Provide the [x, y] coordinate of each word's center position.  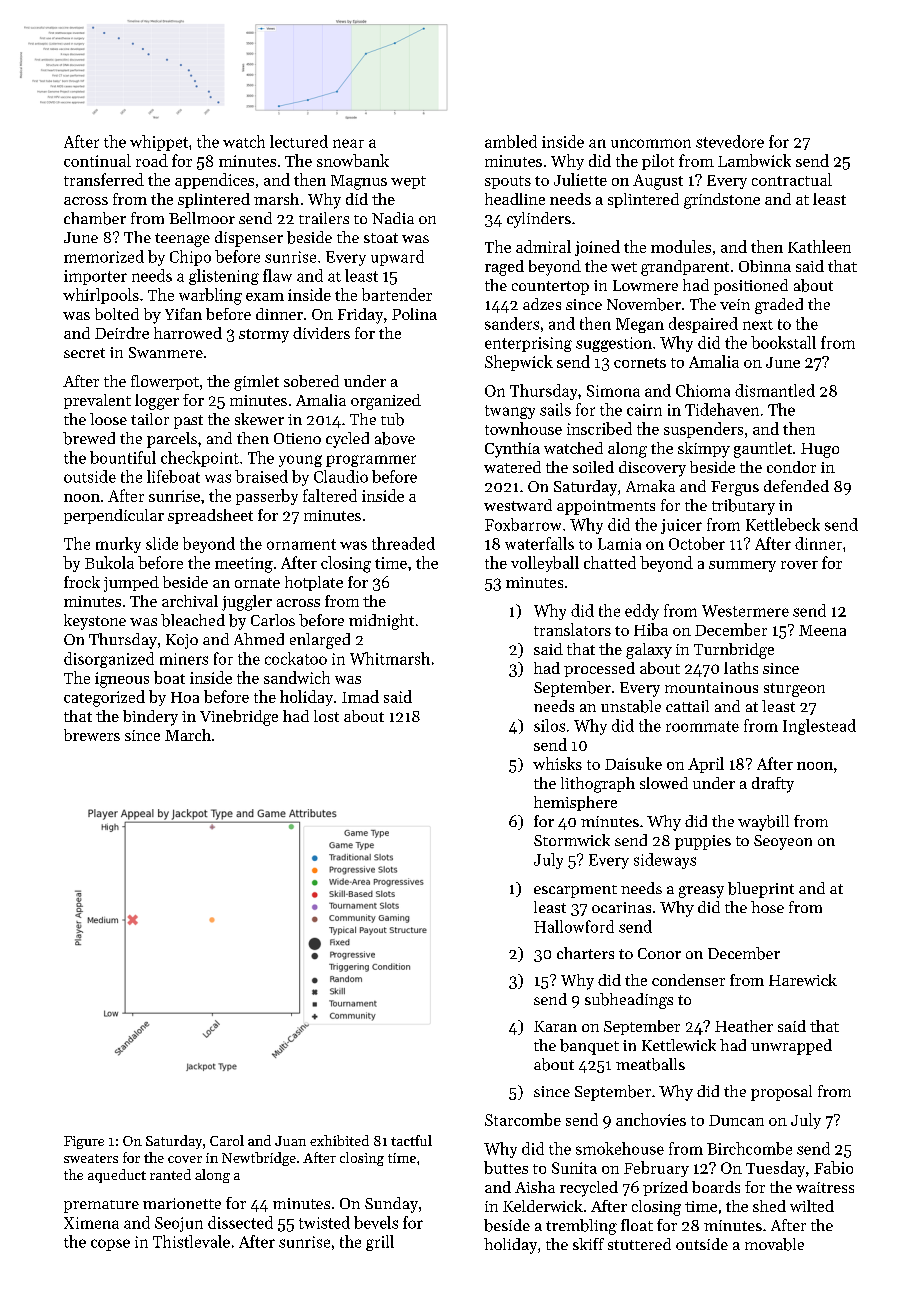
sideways [665, 861]
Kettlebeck [783, 524]
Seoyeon [783, 842]
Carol [227, 1140]
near [348, 143]
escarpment [575, 891]
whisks [557, 763]
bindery [150, 718]
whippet [159, 143]
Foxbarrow [523, 524]
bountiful [123, 457]
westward [518, 505]
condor [791, 467]
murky [118, 545]
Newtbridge [259, 1159]
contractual [792, 179]
